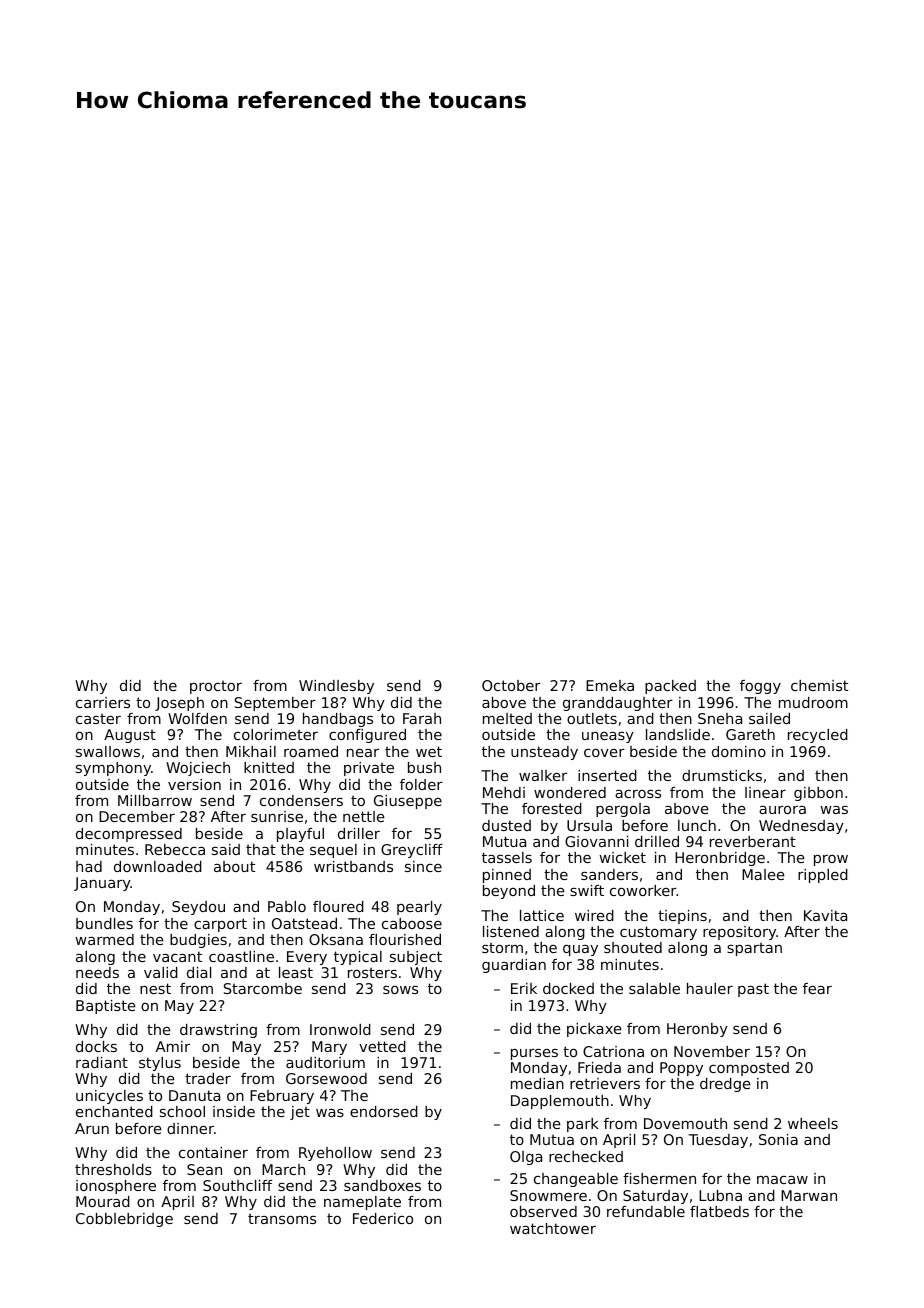 Image resolution: width=924 pixels, height=1308 pixels. Describe the element at coordinates (130, 736) in the screenshot. I see `August` at that location.
